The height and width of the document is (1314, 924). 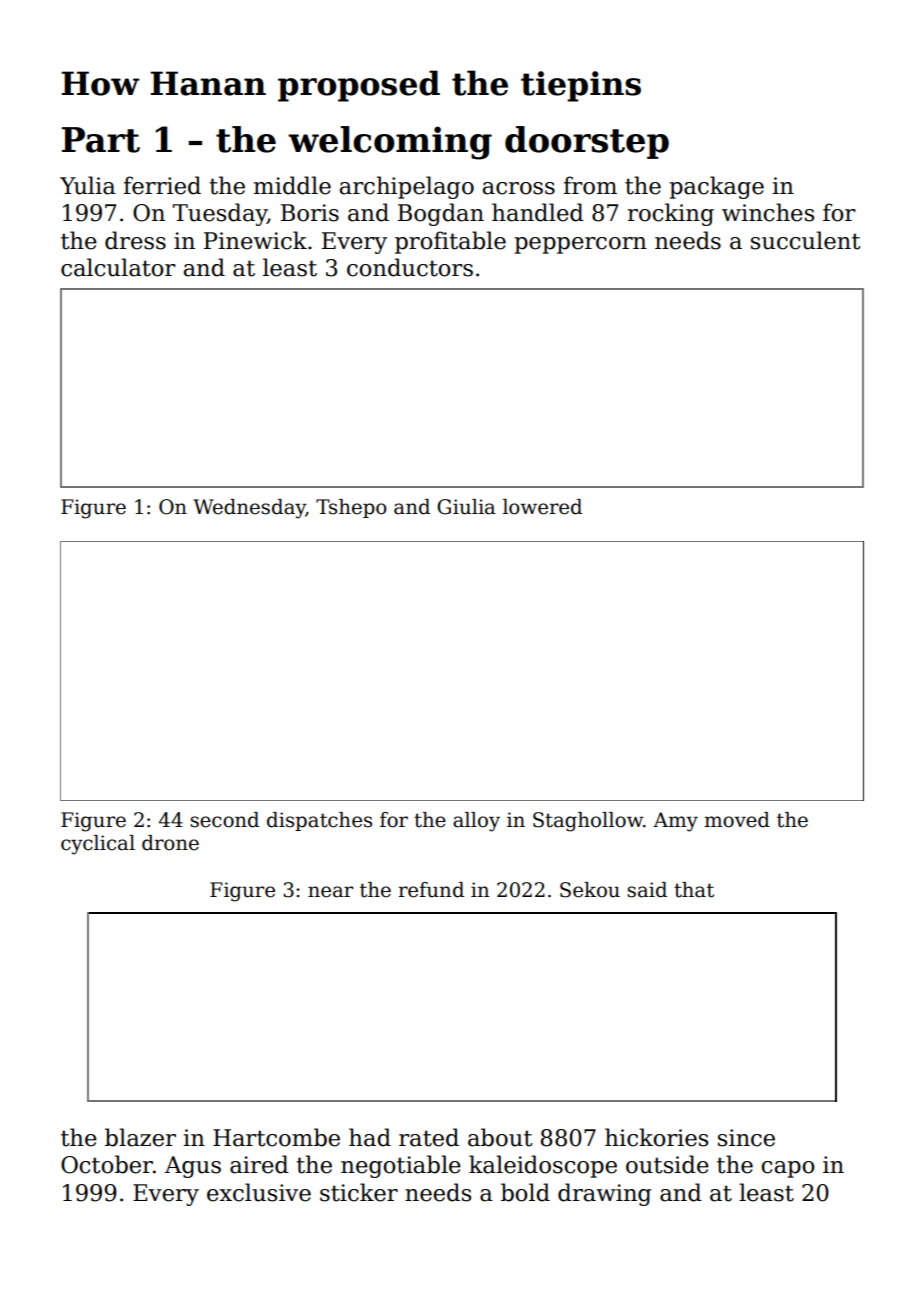 What do you see at coordinates (476, 822) in the document?
I see `alloy` at bounding box center [476, 822].
